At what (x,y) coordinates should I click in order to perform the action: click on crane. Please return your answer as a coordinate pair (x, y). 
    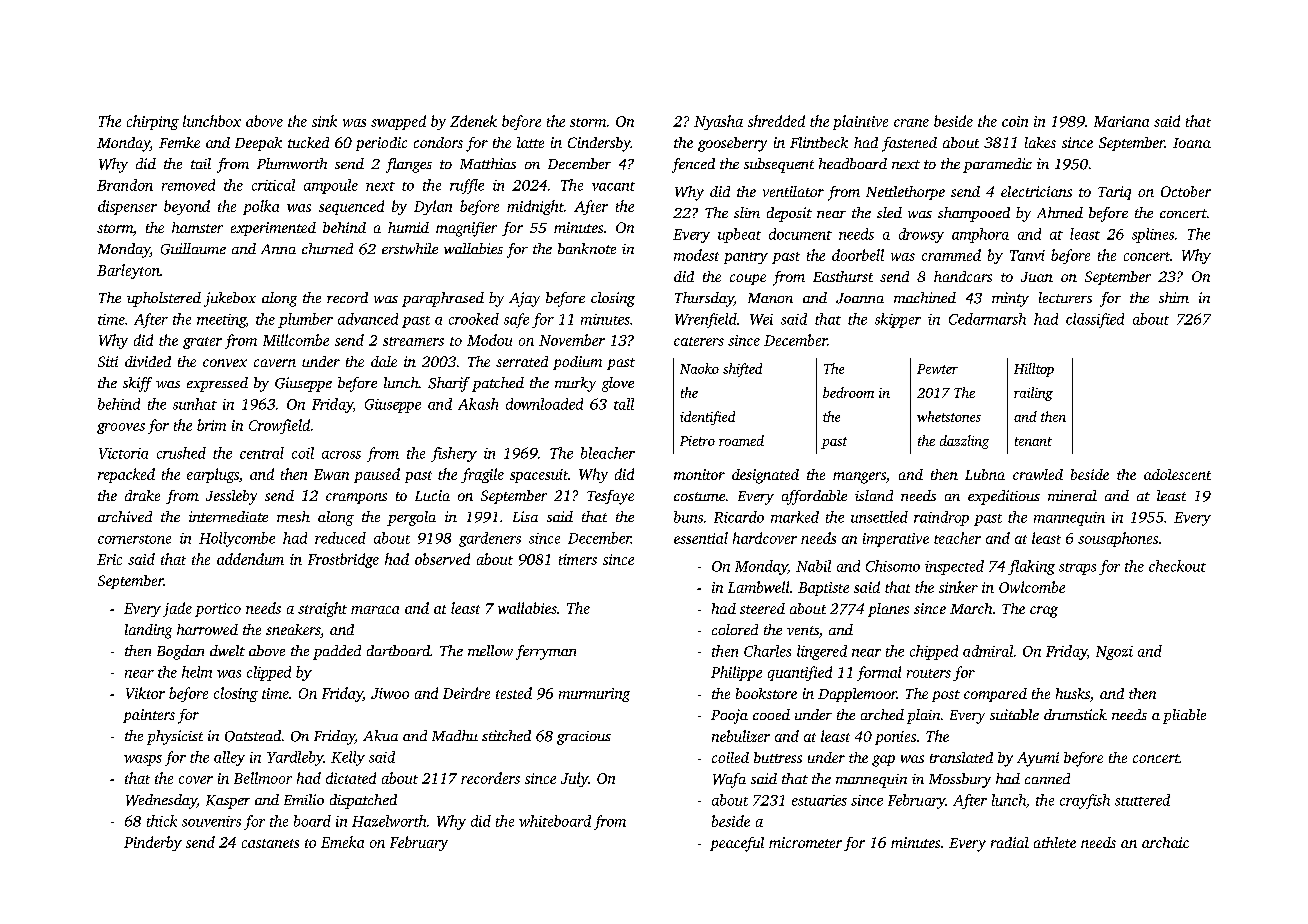
    Looking at the image, I should click on (911, 123).
